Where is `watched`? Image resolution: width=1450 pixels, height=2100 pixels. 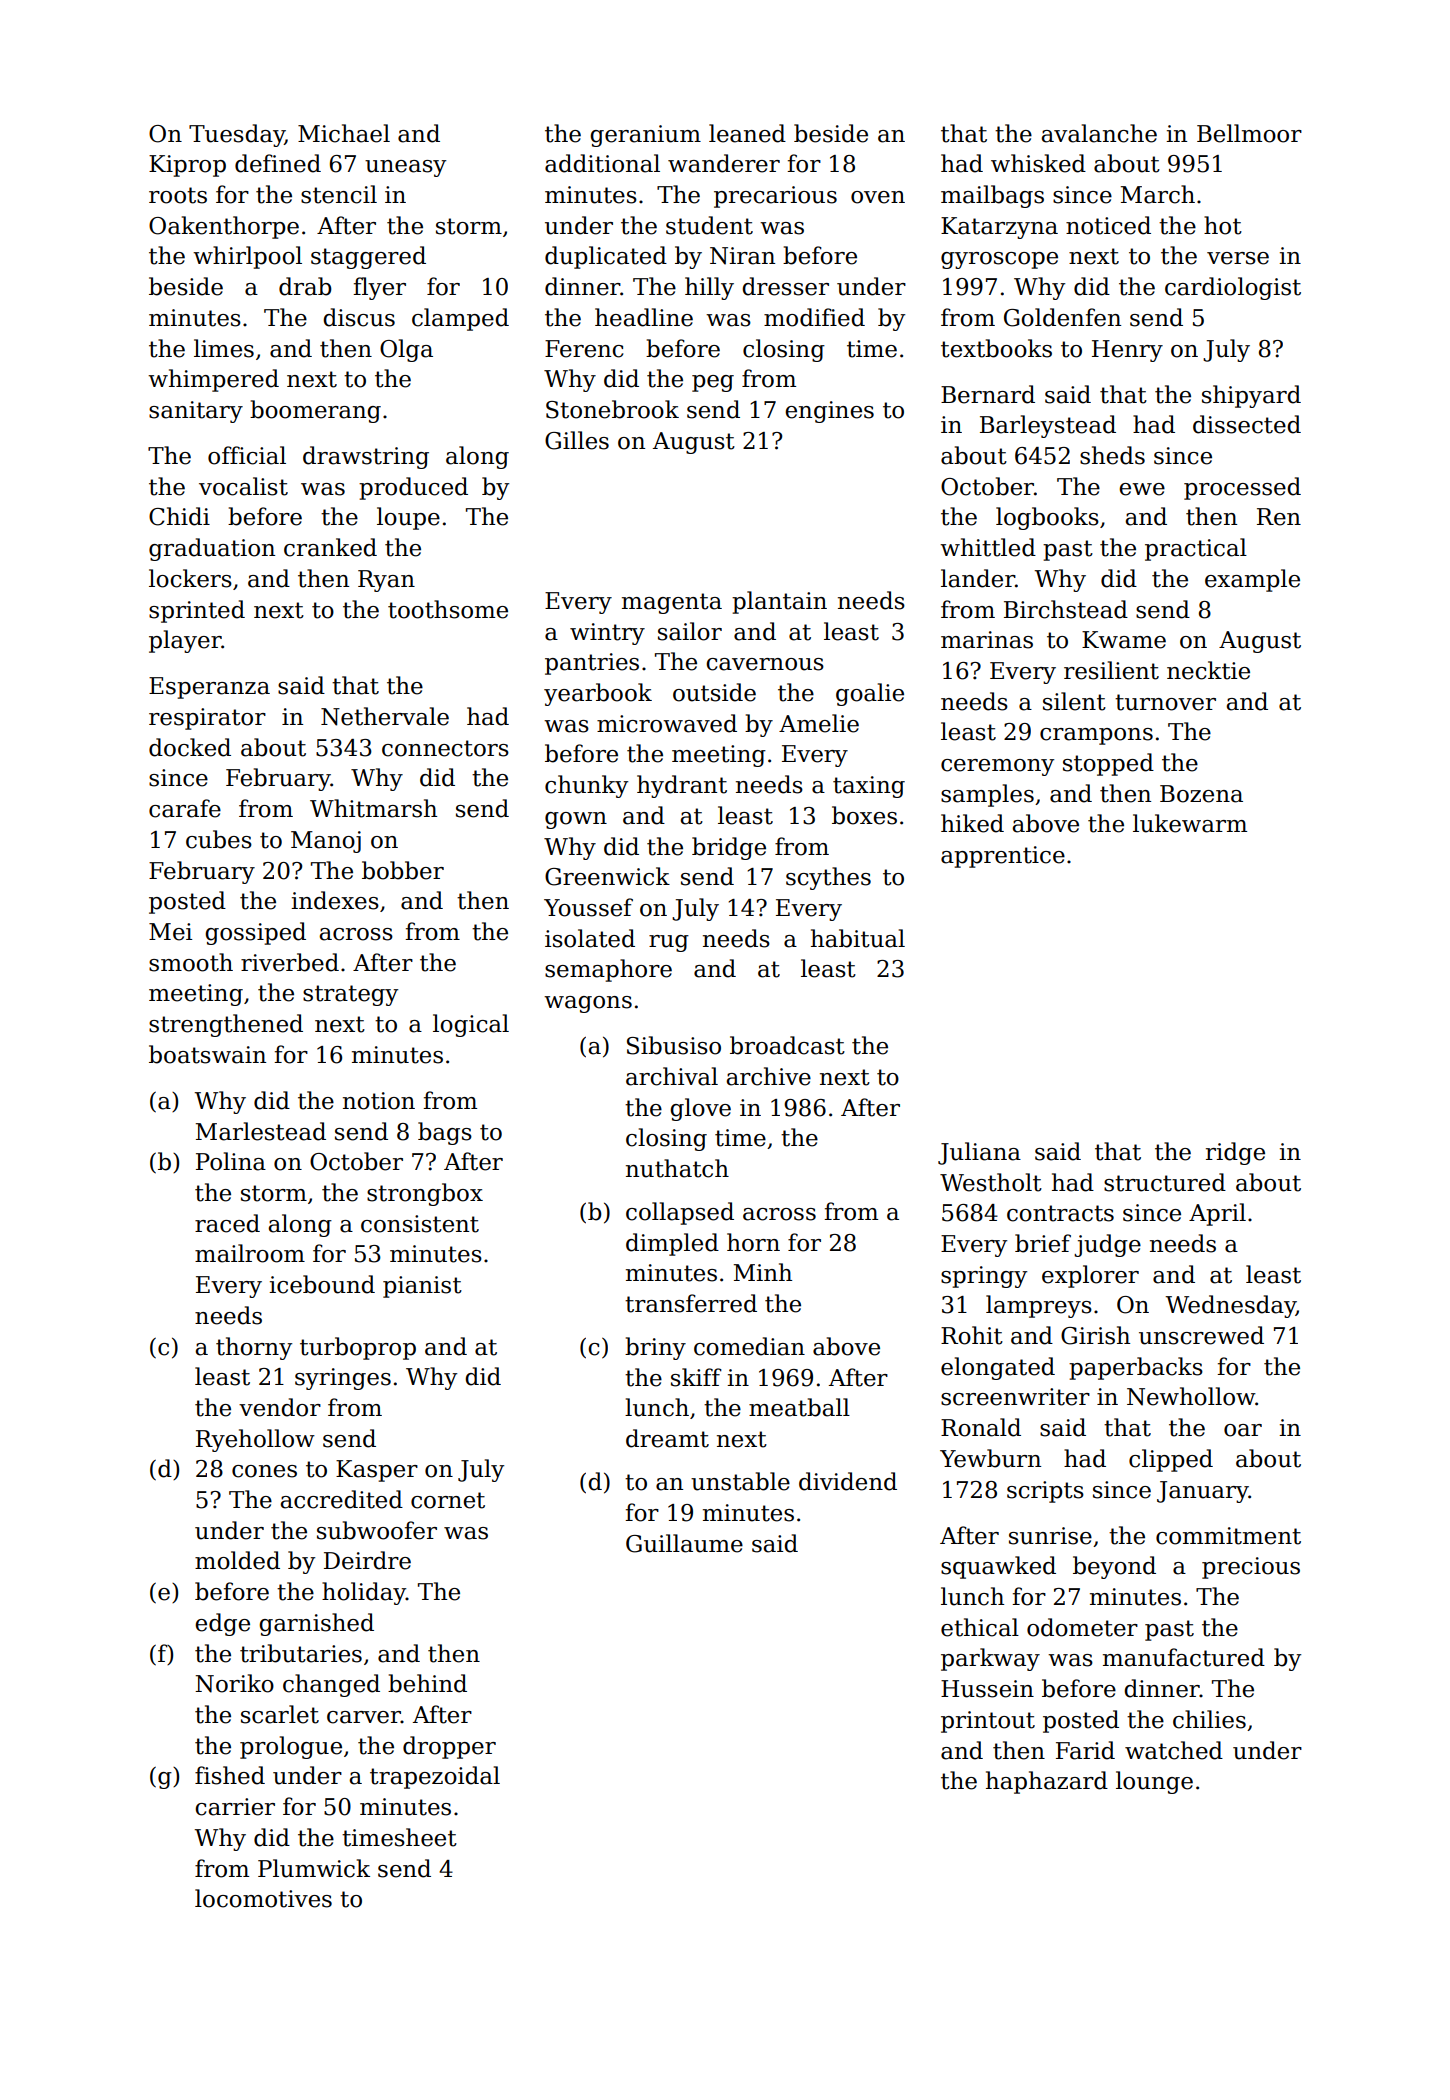
watched is located at coordinates (1174, 1750).
